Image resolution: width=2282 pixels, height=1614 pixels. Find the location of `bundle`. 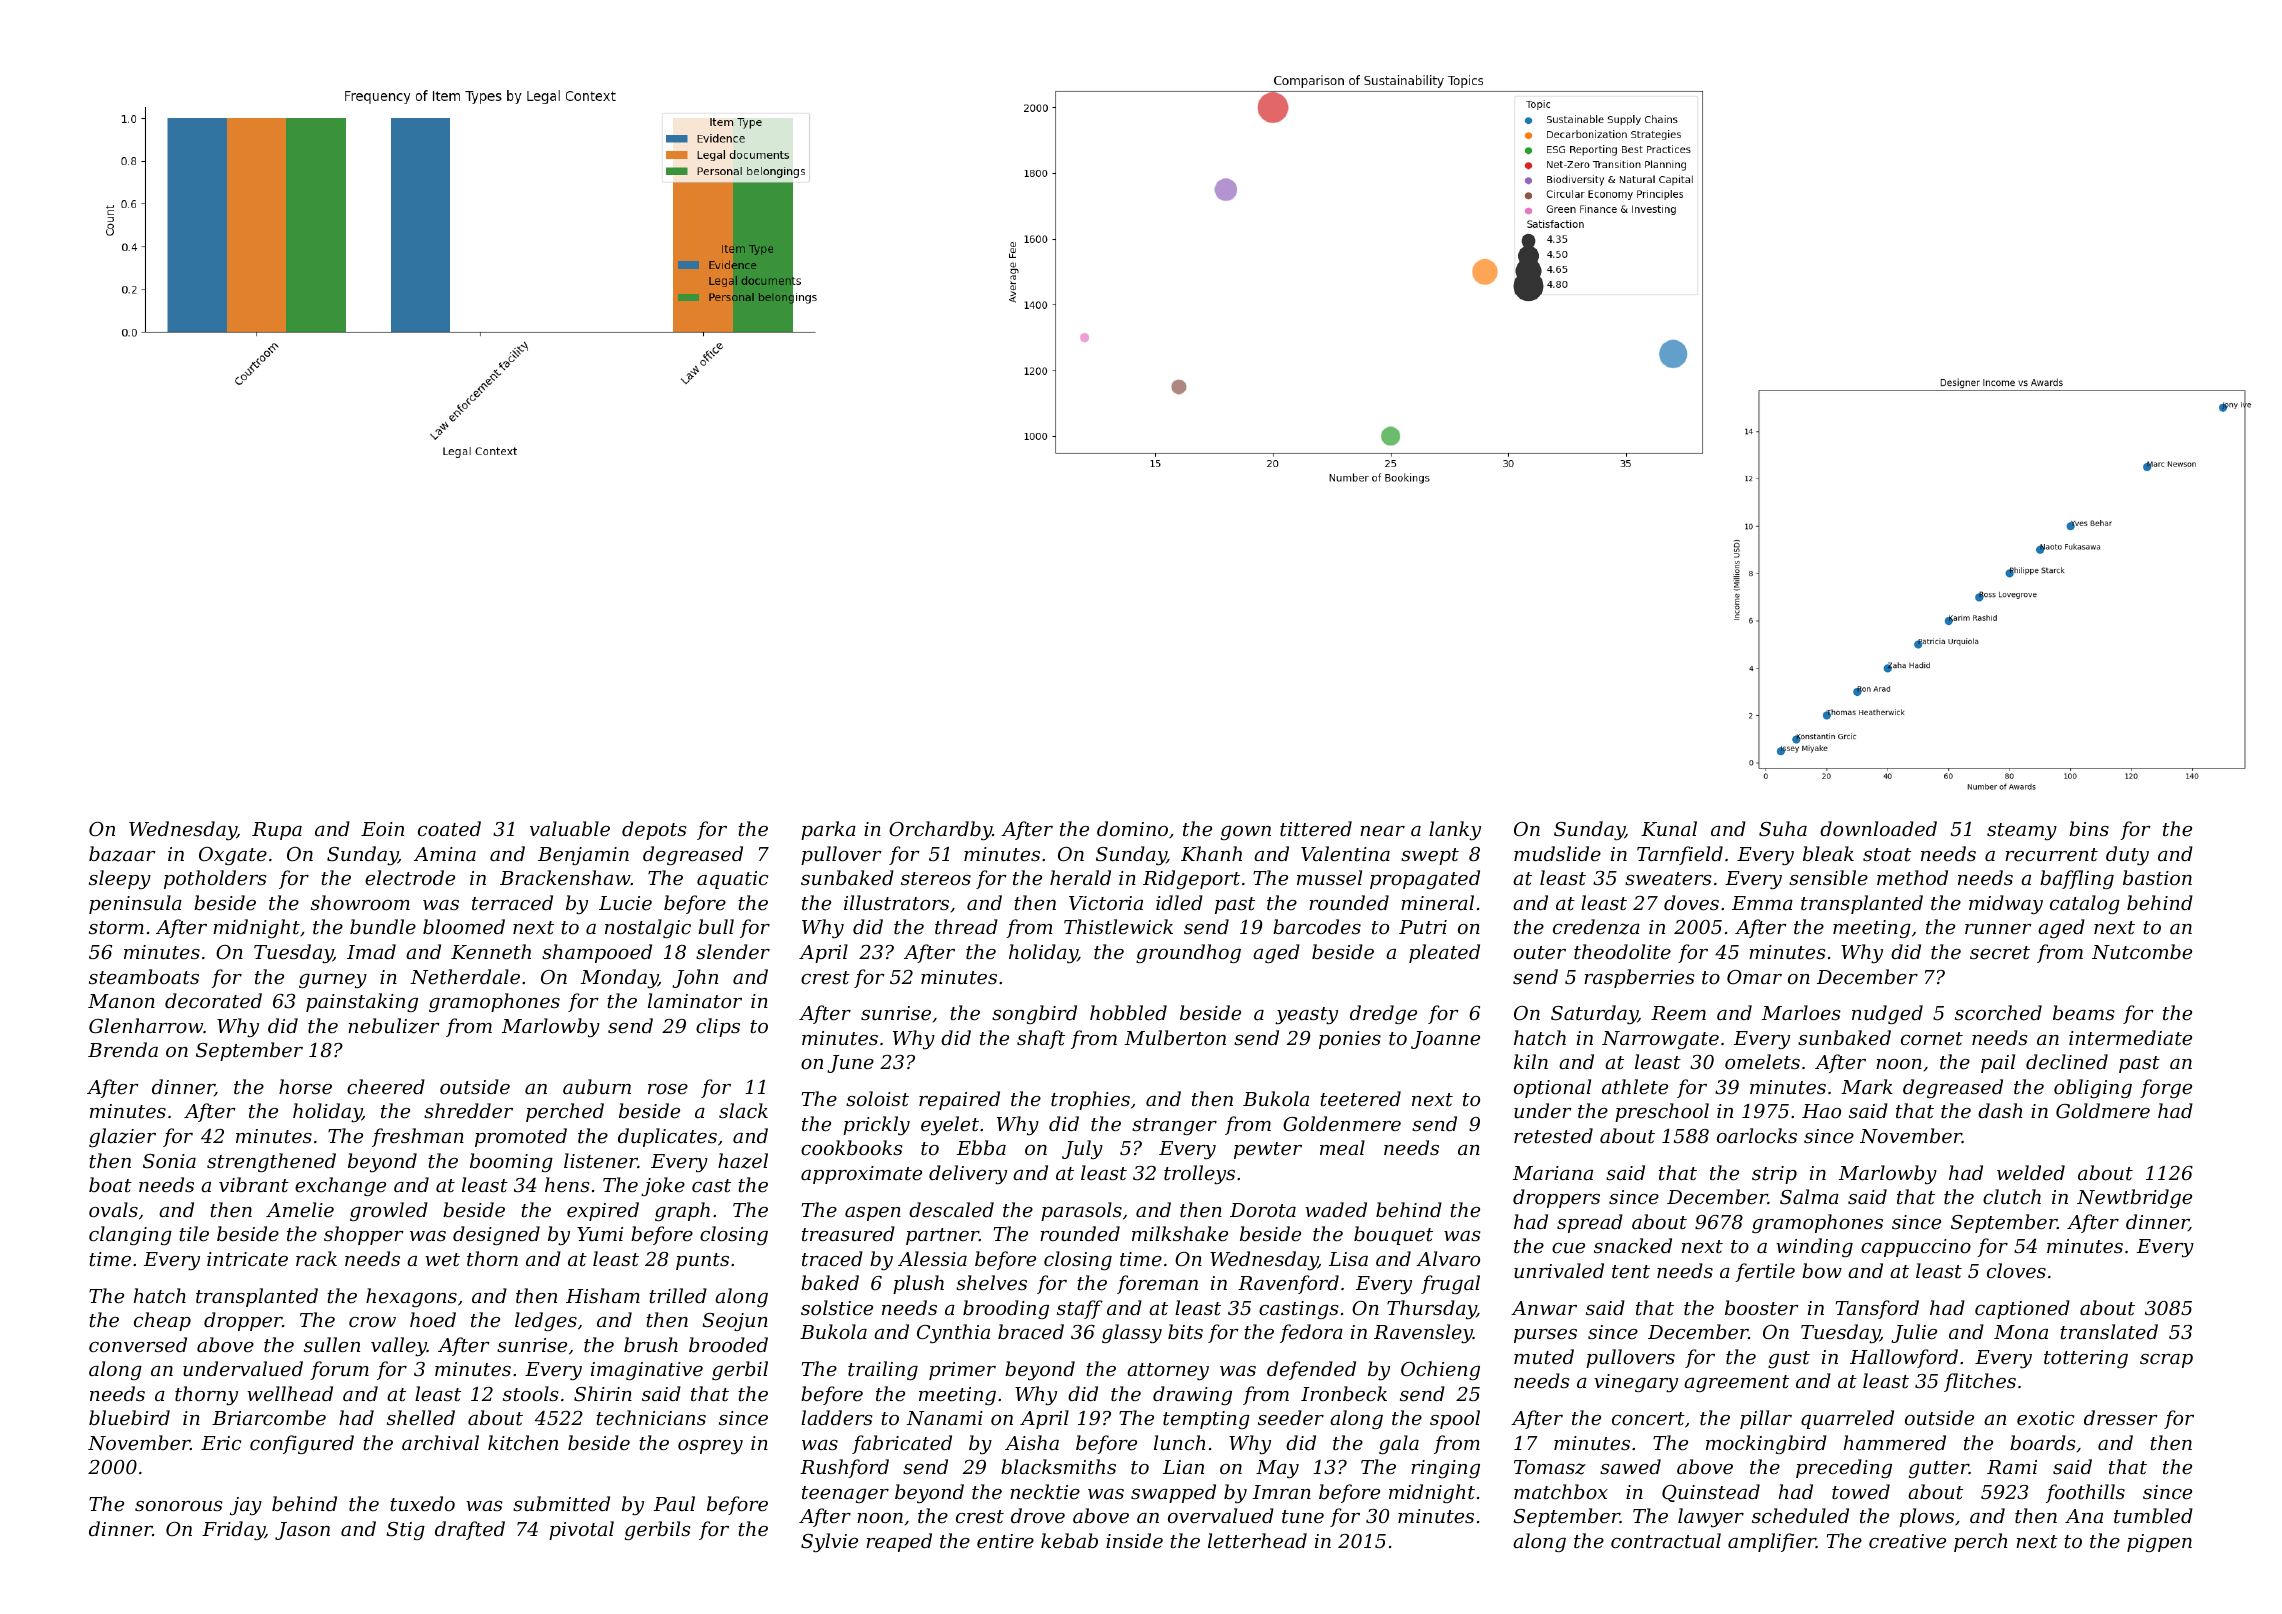

bundle is located at coordinates (383, 926).
